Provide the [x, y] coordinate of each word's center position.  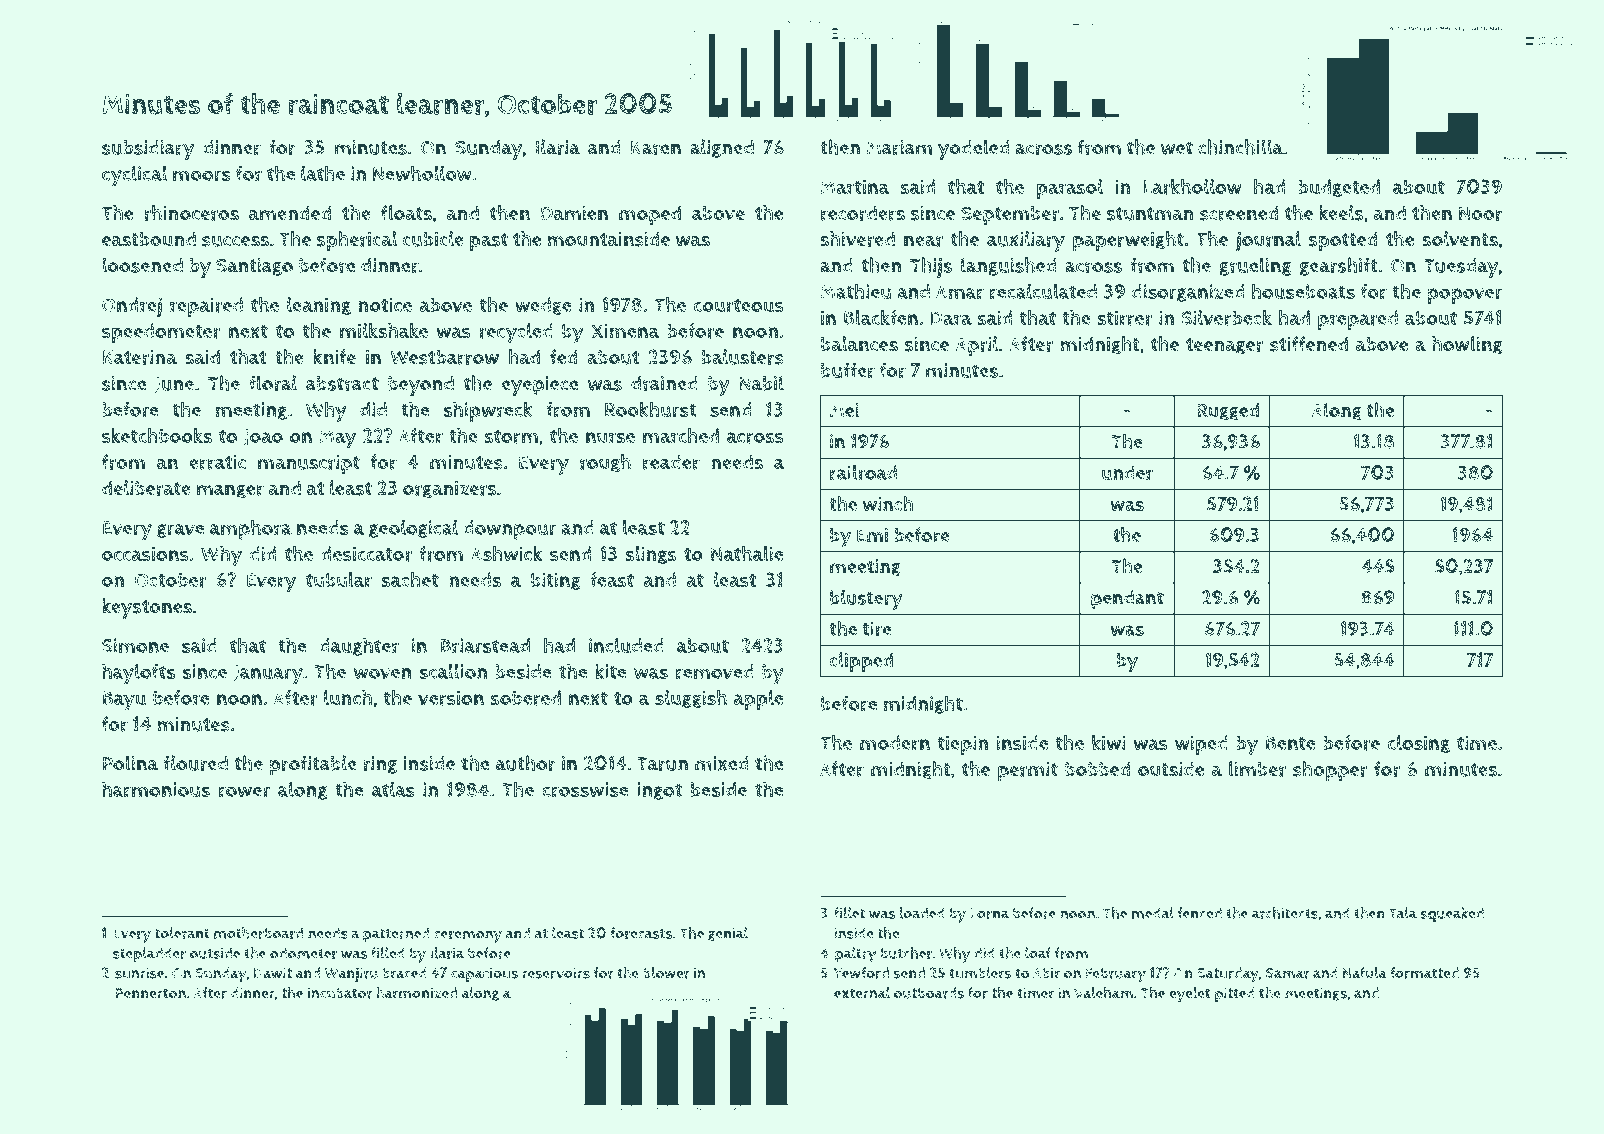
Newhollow [422, 173]
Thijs [931, 267]
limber [1257, 769]
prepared [1358, 320]
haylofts [138, 673]
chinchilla [1240, 147]
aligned [722, 148]
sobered [526, 698]
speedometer [161, 333]
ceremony [468, 936]
